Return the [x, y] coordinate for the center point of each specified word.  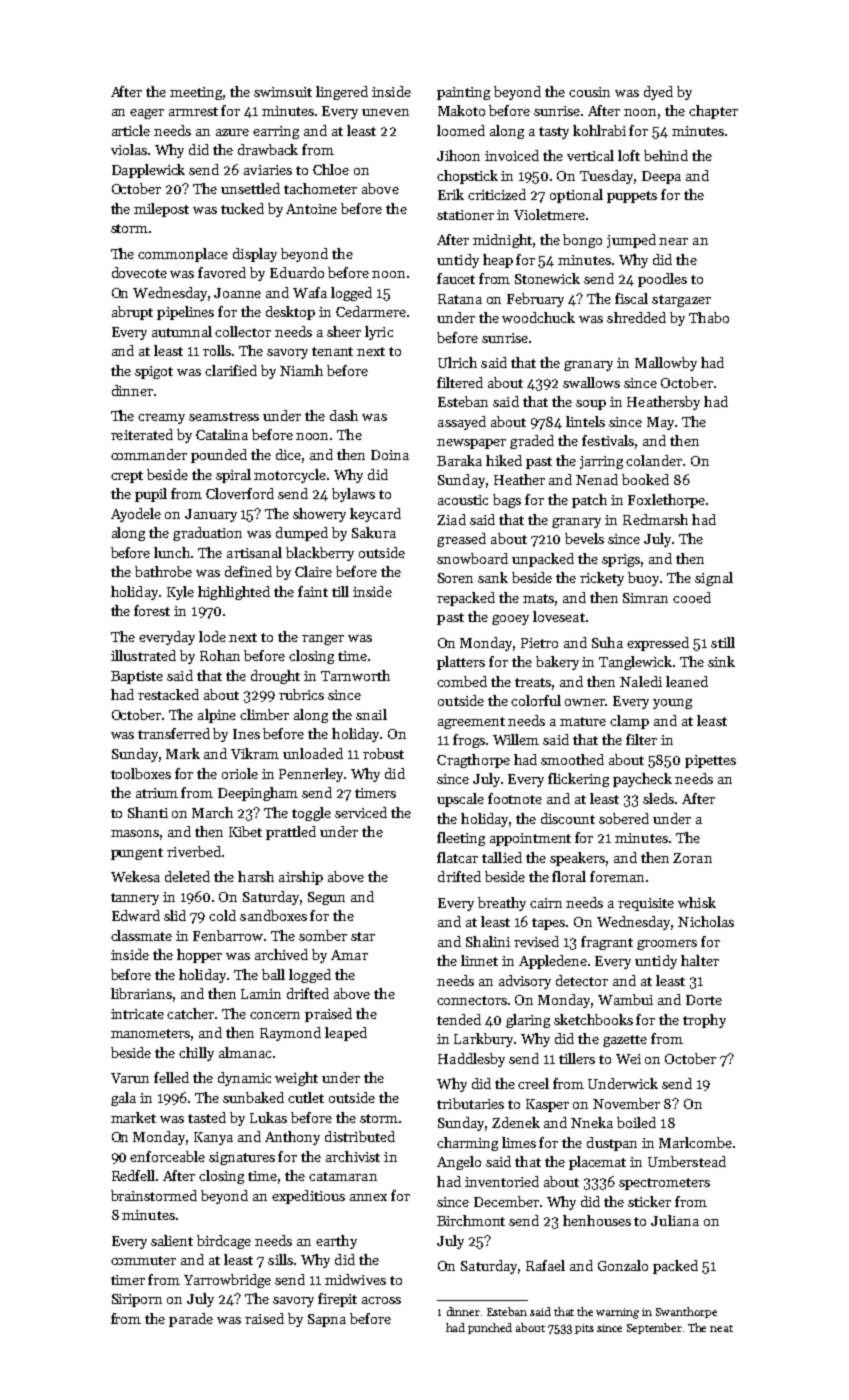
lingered [342, 93]
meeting [196, 93]
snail [371, 714]
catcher [191, 1013]
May [660, 423]
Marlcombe [695, 1142]
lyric [379, 333]
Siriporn [137, 1300]
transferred [174, 733]
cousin [589, 92]
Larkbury [483, 1040]
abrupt [132, 313]
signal [714, 579]
